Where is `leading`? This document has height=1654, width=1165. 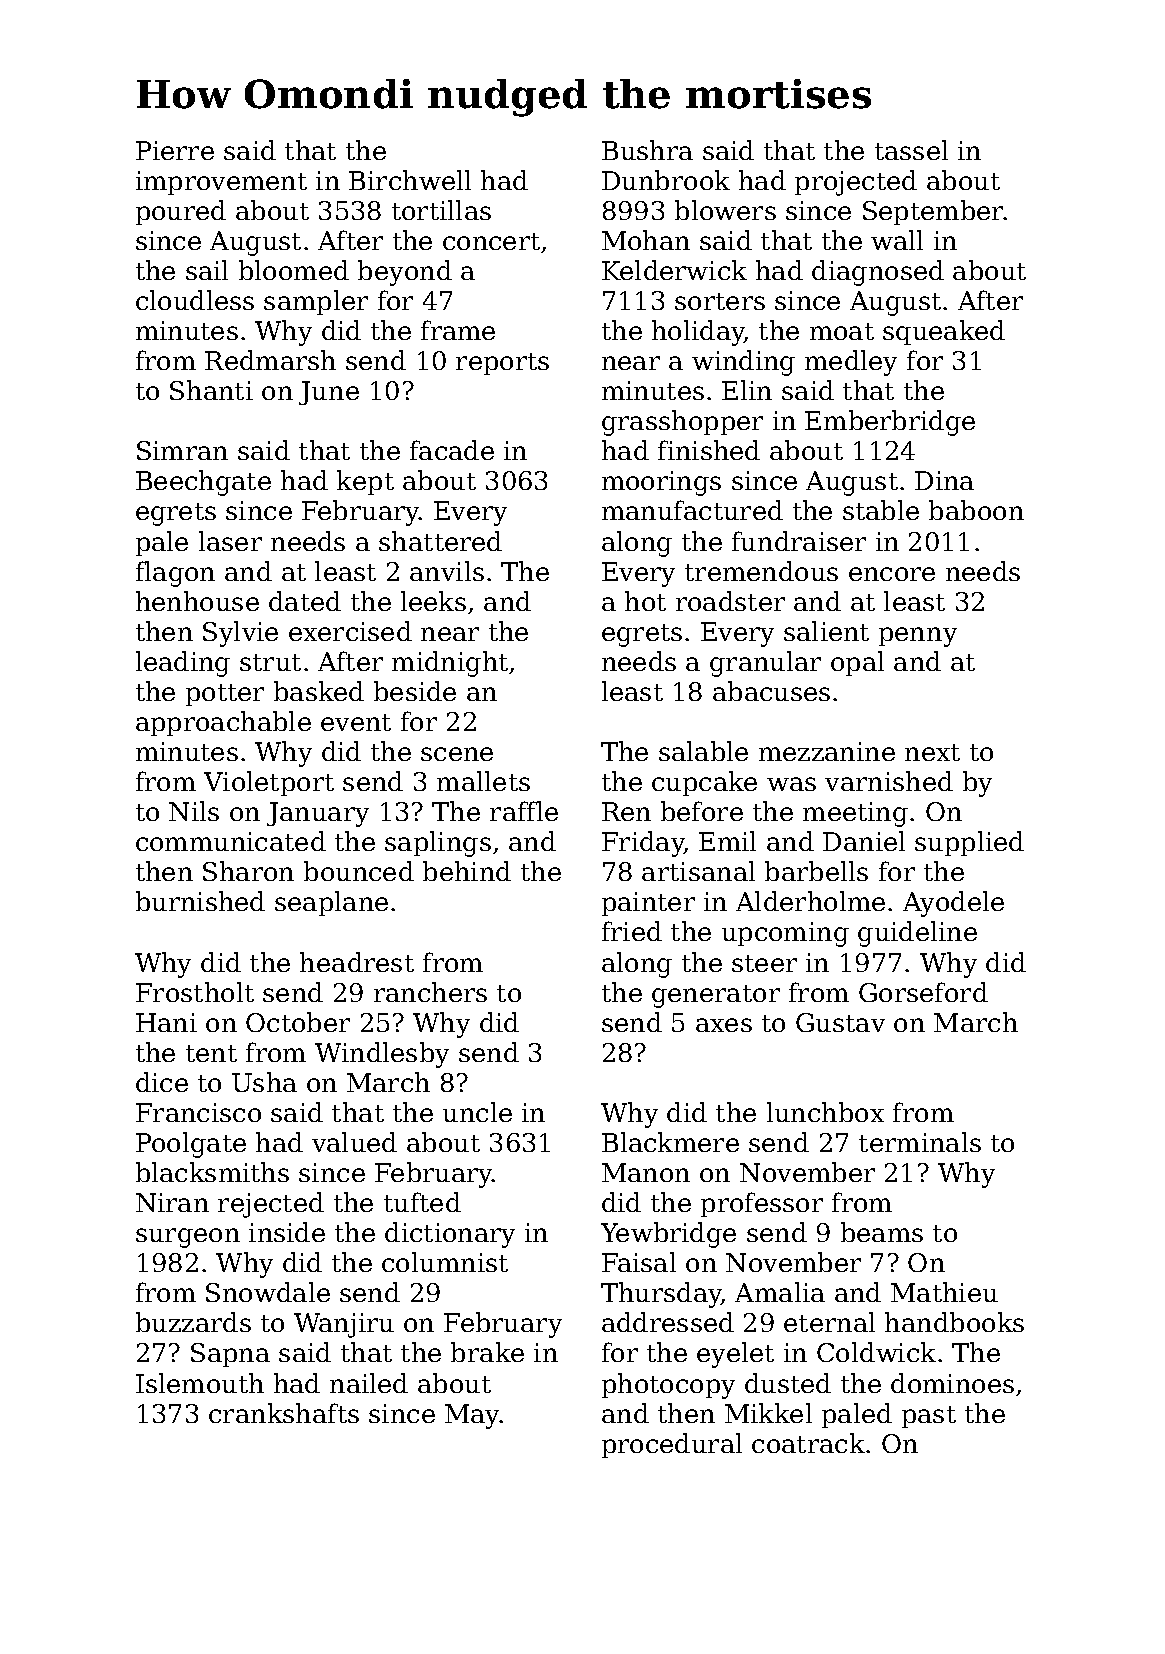
leading is located at coordinates (183, 664).
